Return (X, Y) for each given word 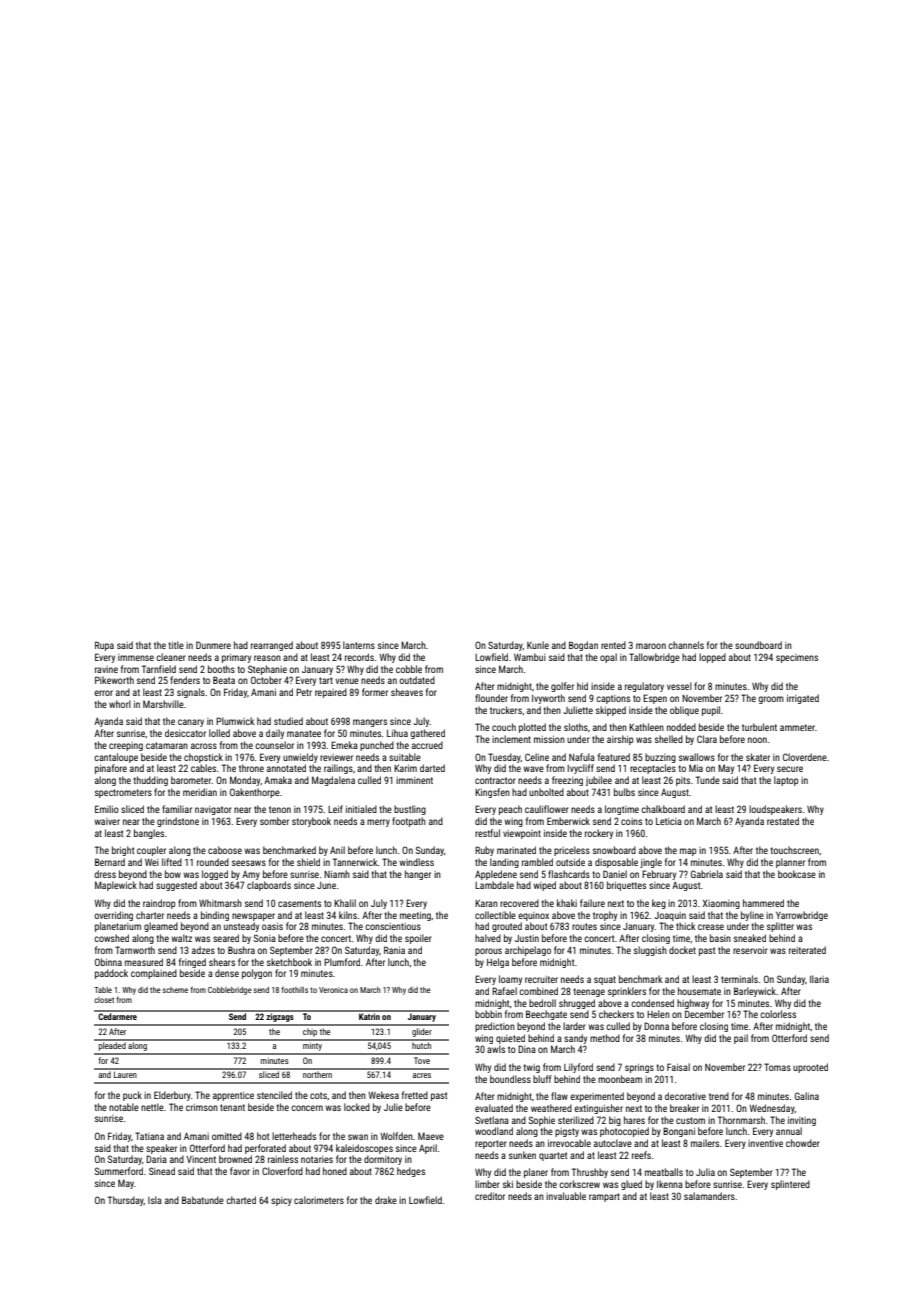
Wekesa (383, 1095)
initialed (361, 809)
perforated (265, 1149)
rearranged (272, 646)
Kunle (538, 645)
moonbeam (620, 1079)
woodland (494, 1131)
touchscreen (794, 850)
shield (308, 862)
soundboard (758, 645)
